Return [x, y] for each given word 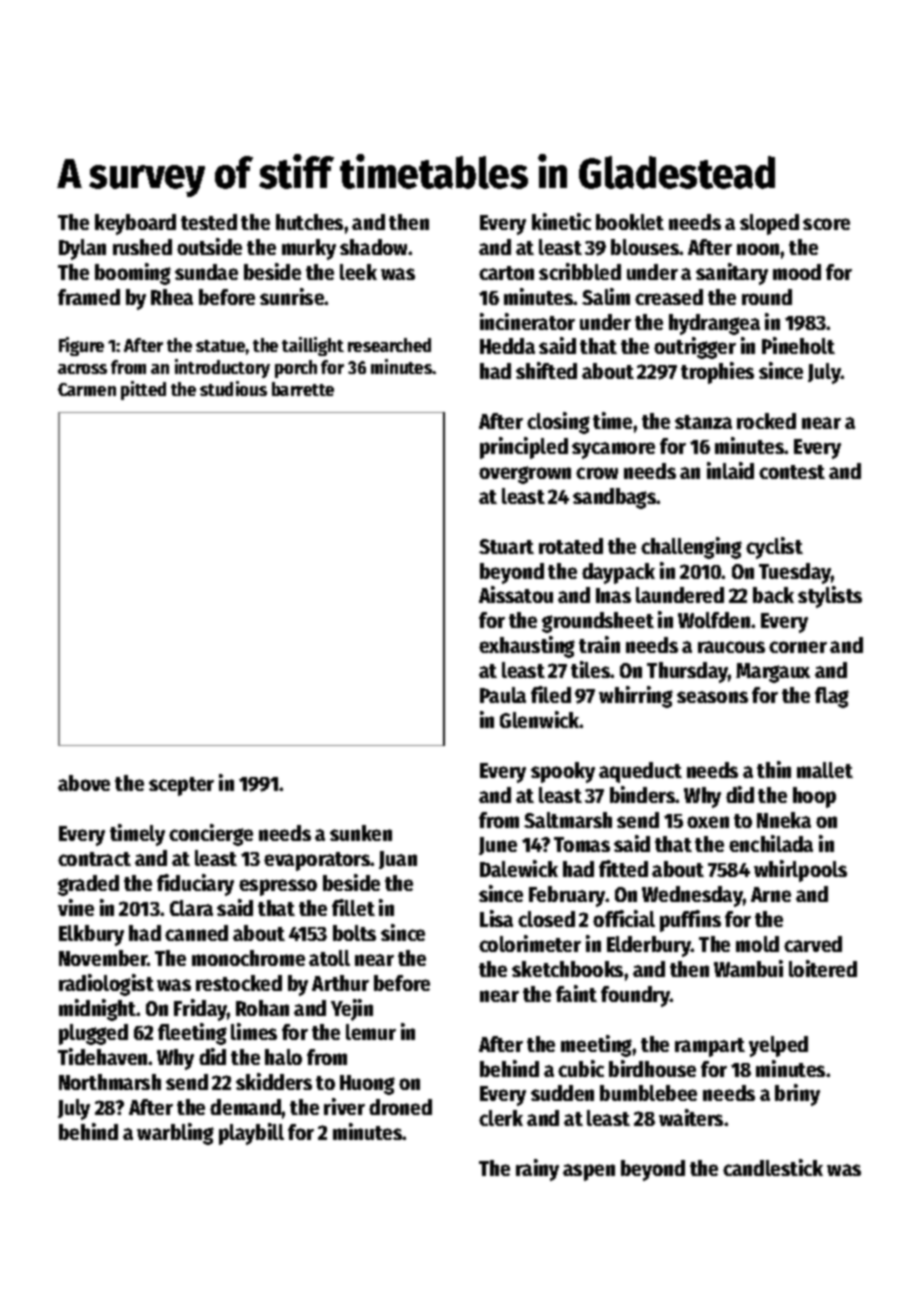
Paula [503, 695]
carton [506, 273]
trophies [717, 373]
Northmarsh [110, 1082]
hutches [309, 222]
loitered [823, 968]
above [84, 783]
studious [233, 388]
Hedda [507, 346]
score [826, 224]
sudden [562, 1093]
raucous [731, 647]
